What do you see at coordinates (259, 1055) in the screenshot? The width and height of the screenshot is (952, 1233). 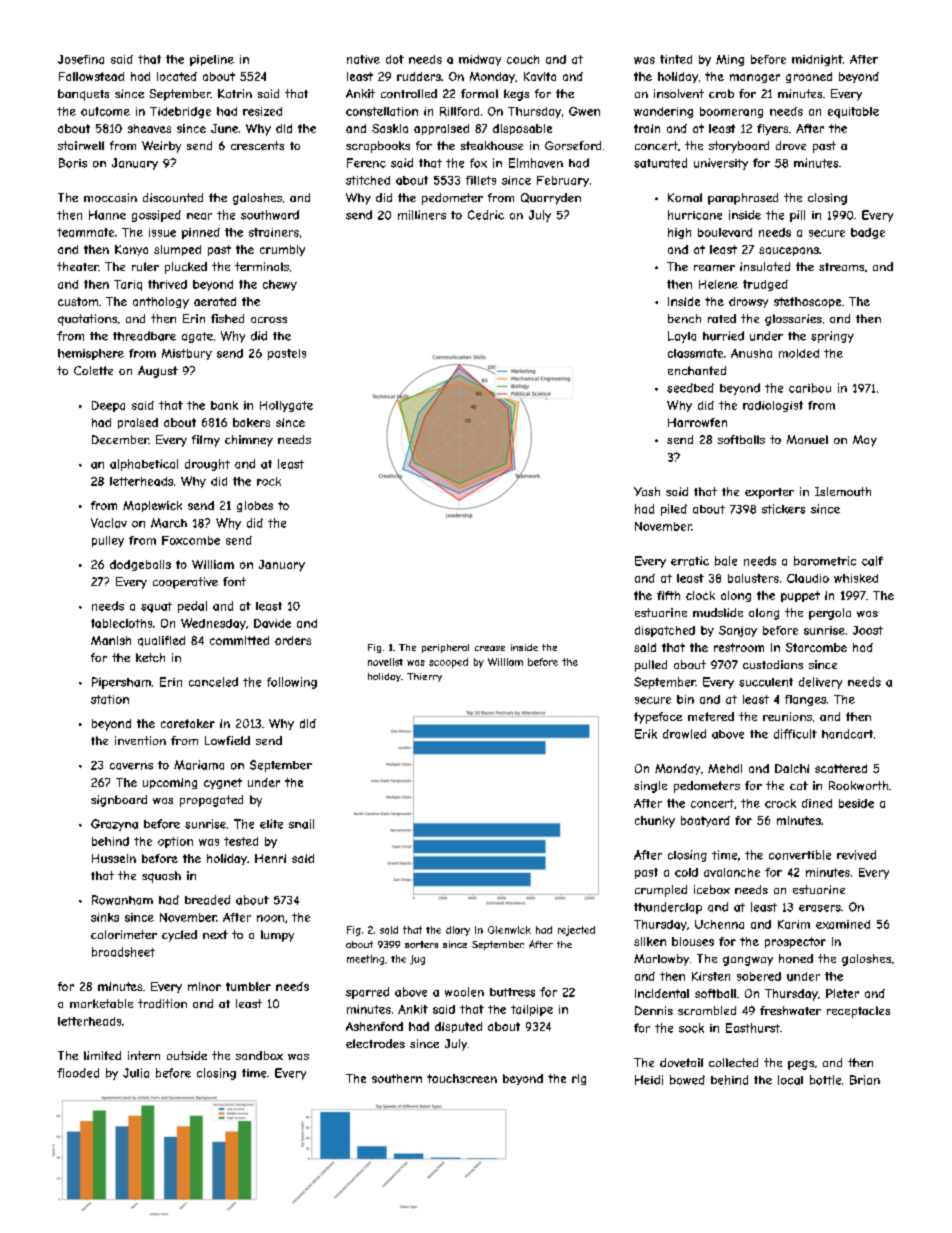 I see `sandbox` at bounding box center [259, 1055].
